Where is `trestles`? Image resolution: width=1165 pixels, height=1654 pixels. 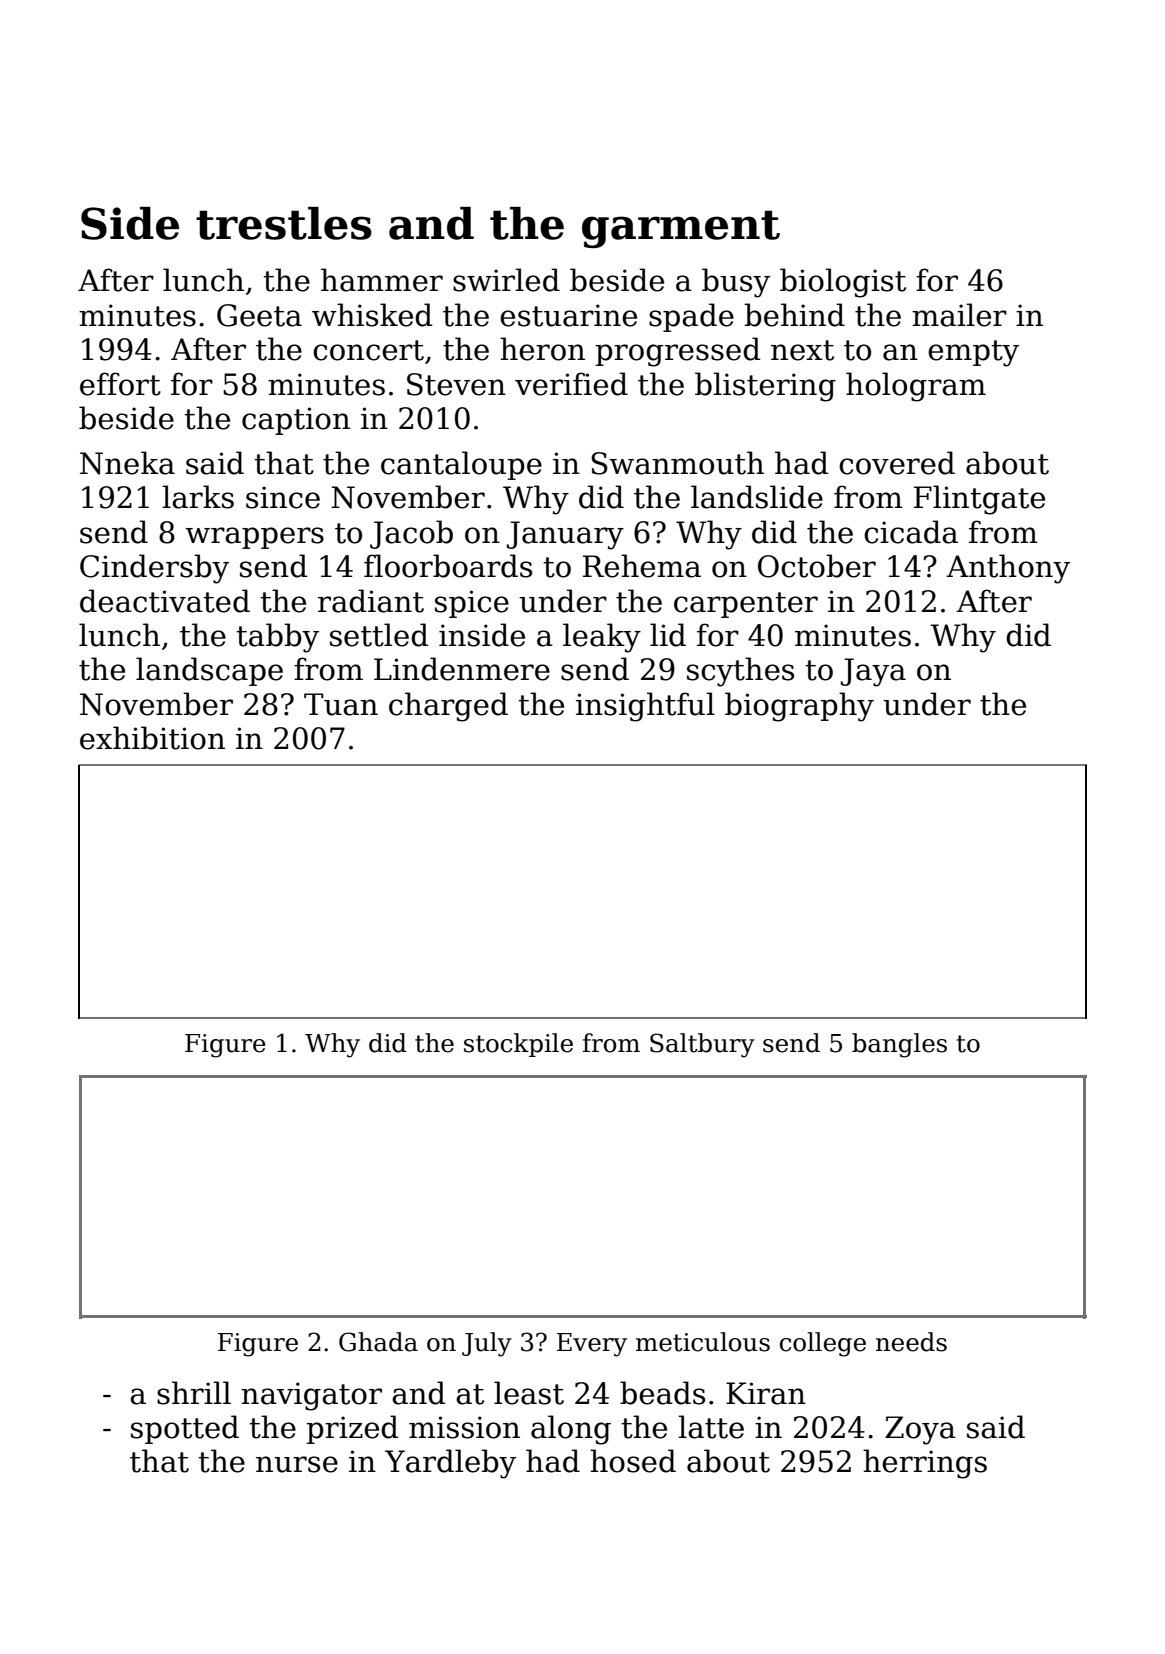 trestles is located at coordinates (284, 223).
